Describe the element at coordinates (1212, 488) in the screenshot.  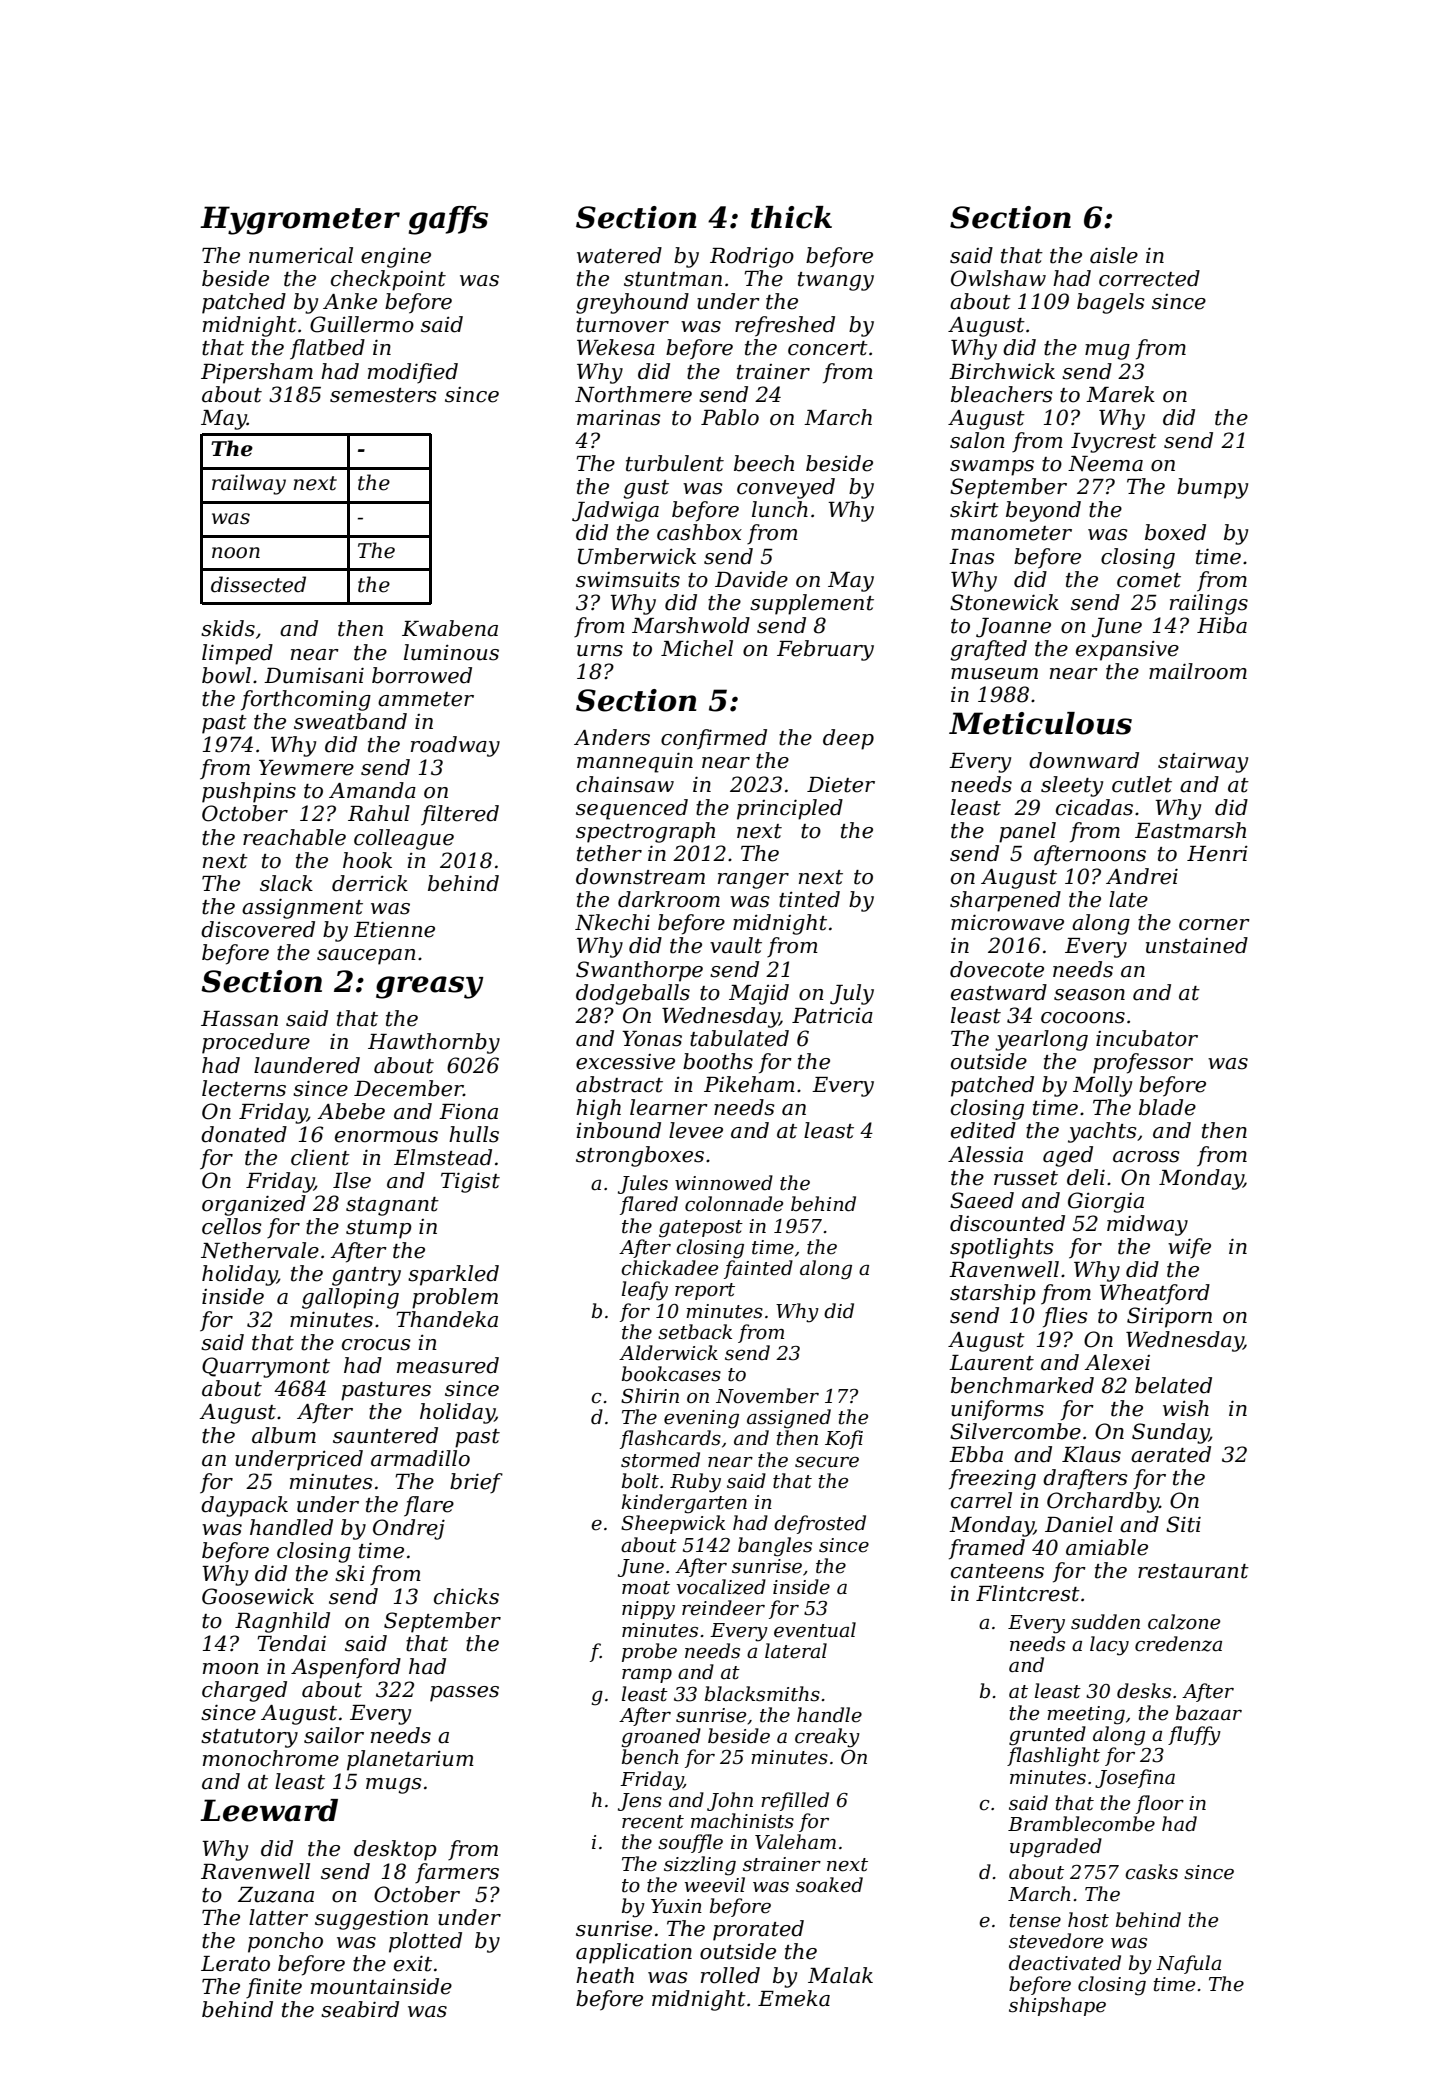
I see `bumpy` at that location.
